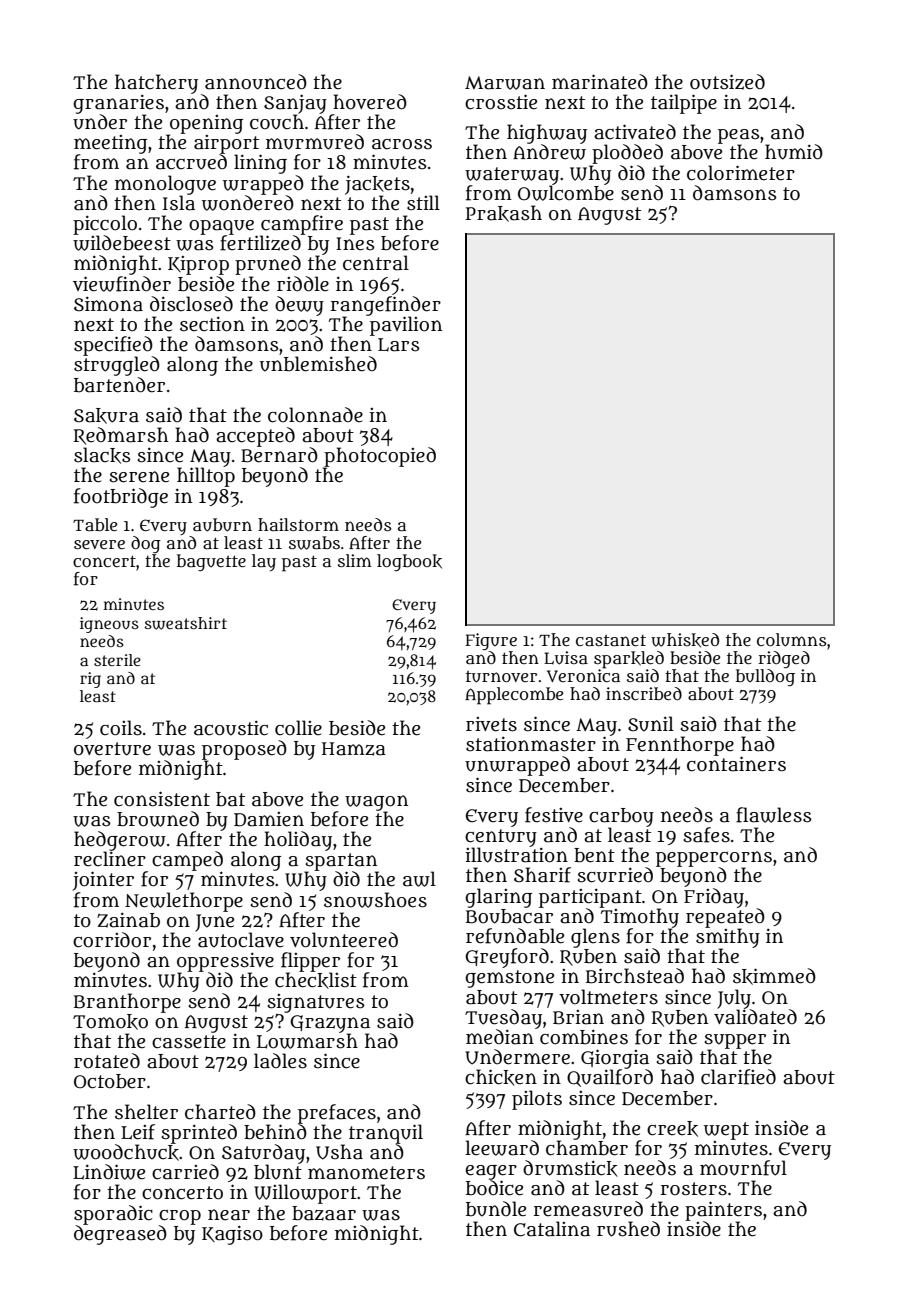 This image has height=1316, width=908. Describe the element at coordinates (379, 457) in the image. I see `photocopied` at that location.
